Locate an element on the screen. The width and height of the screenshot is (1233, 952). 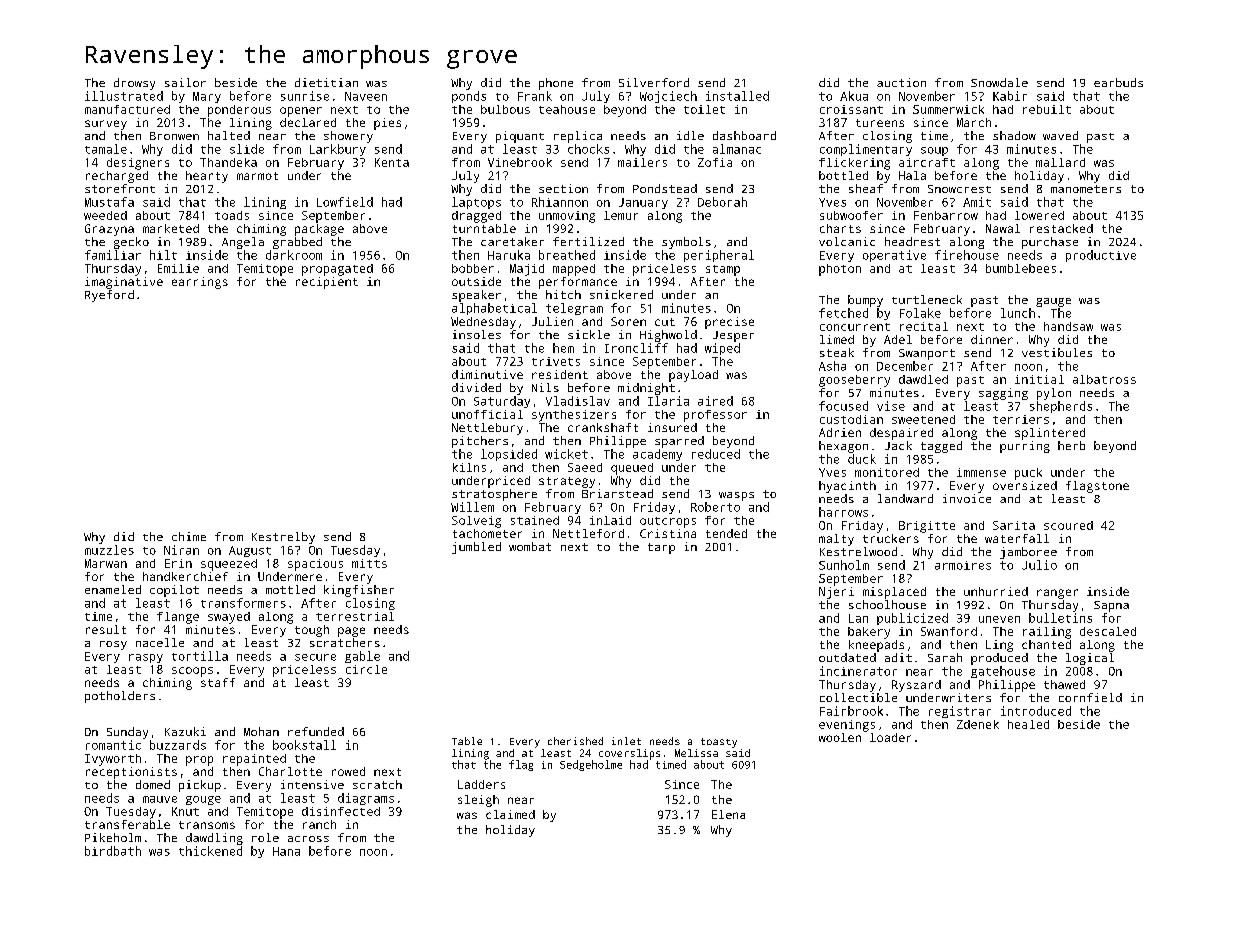
showery is located at coordinates (348, 137).
